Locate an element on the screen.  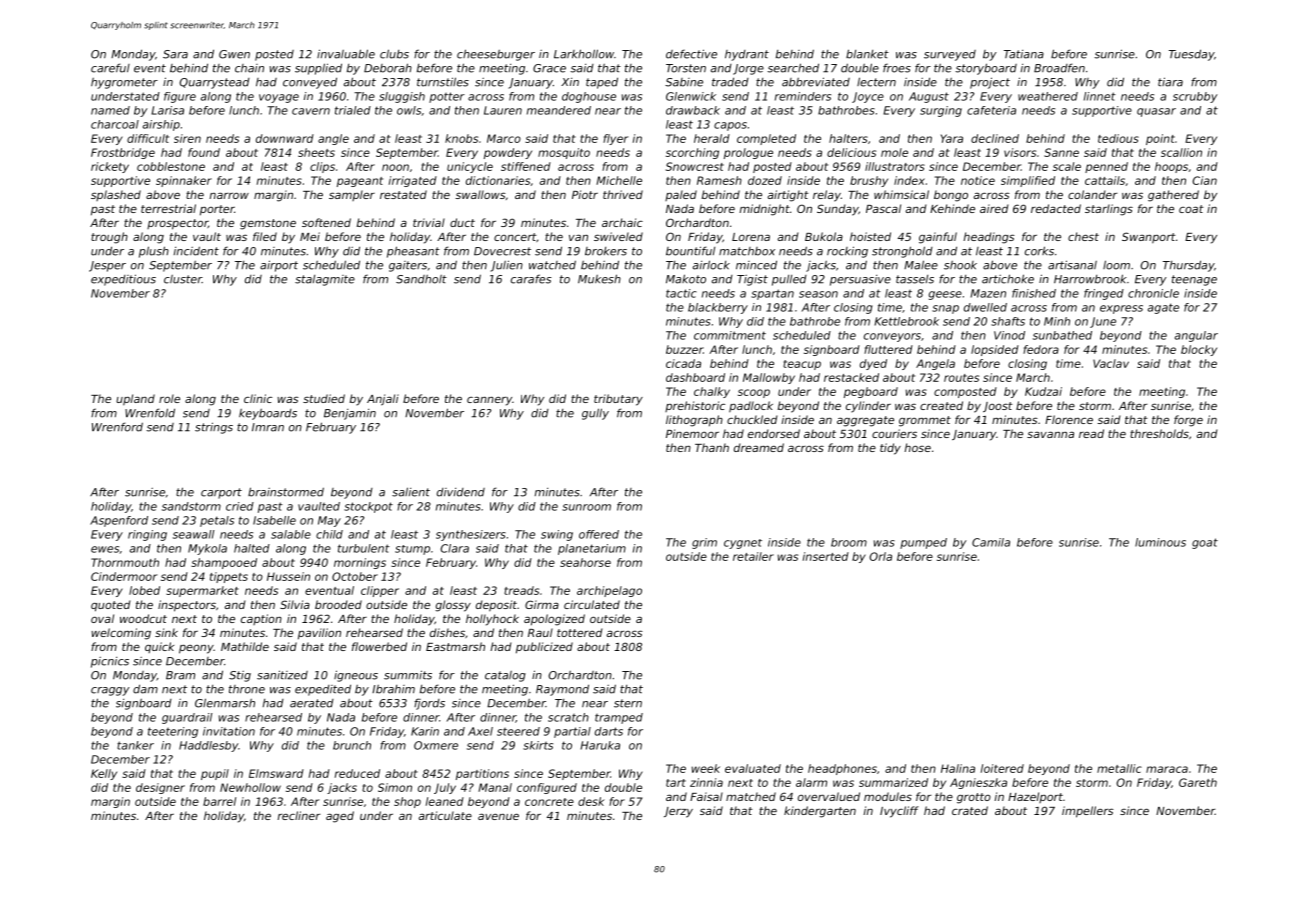
fringed is located at coordinates (1104, 294).
